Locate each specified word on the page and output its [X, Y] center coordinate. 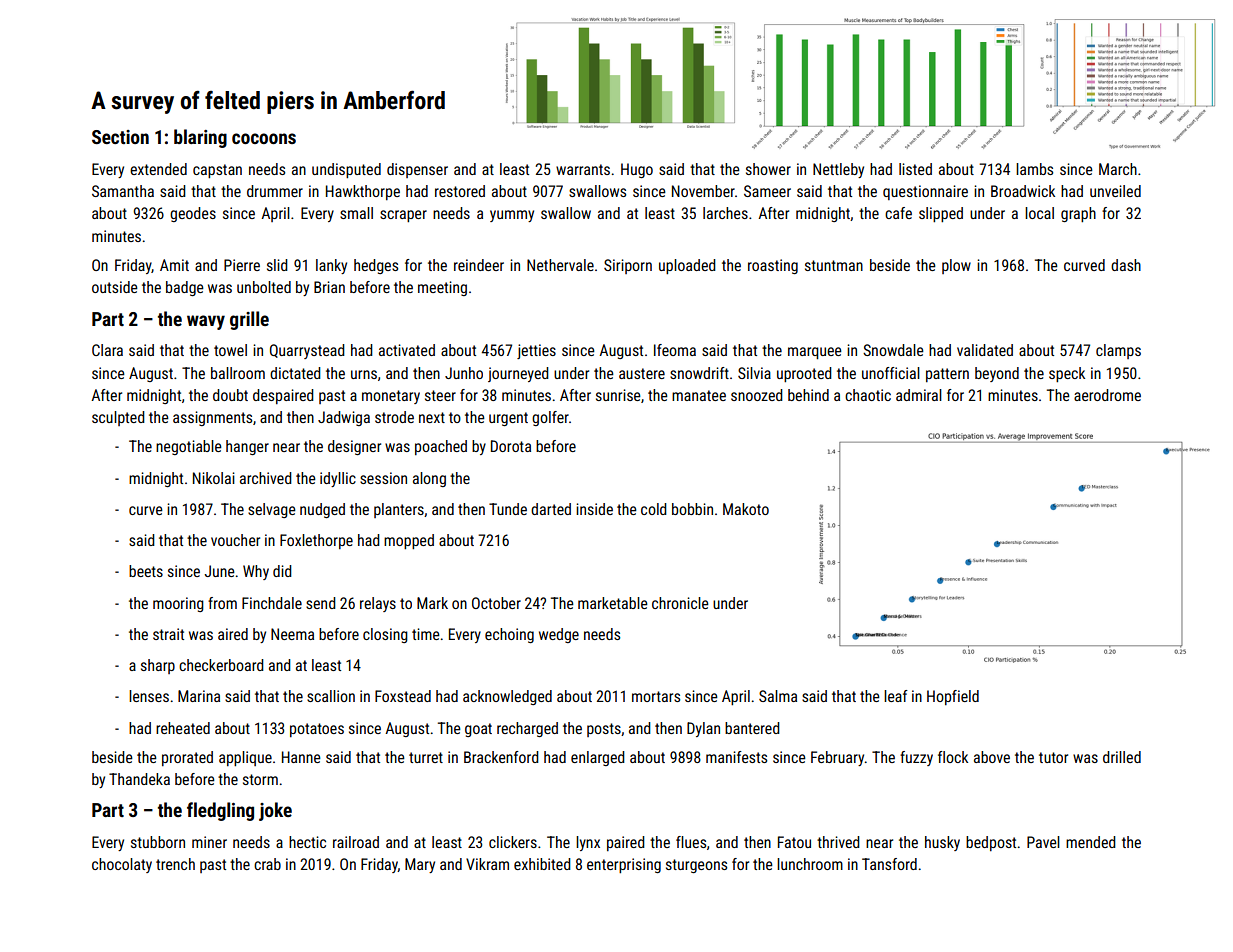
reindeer [479, 265]
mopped [409, 541]
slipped [941, 214]
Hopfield [953, 697]
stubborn [158, 842]
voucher [235, 540]
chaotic [868, 395]
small [356, 213]
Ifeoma [675, 350]
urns [364, 374]
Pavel [1043, 842]
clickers [513, 842]
